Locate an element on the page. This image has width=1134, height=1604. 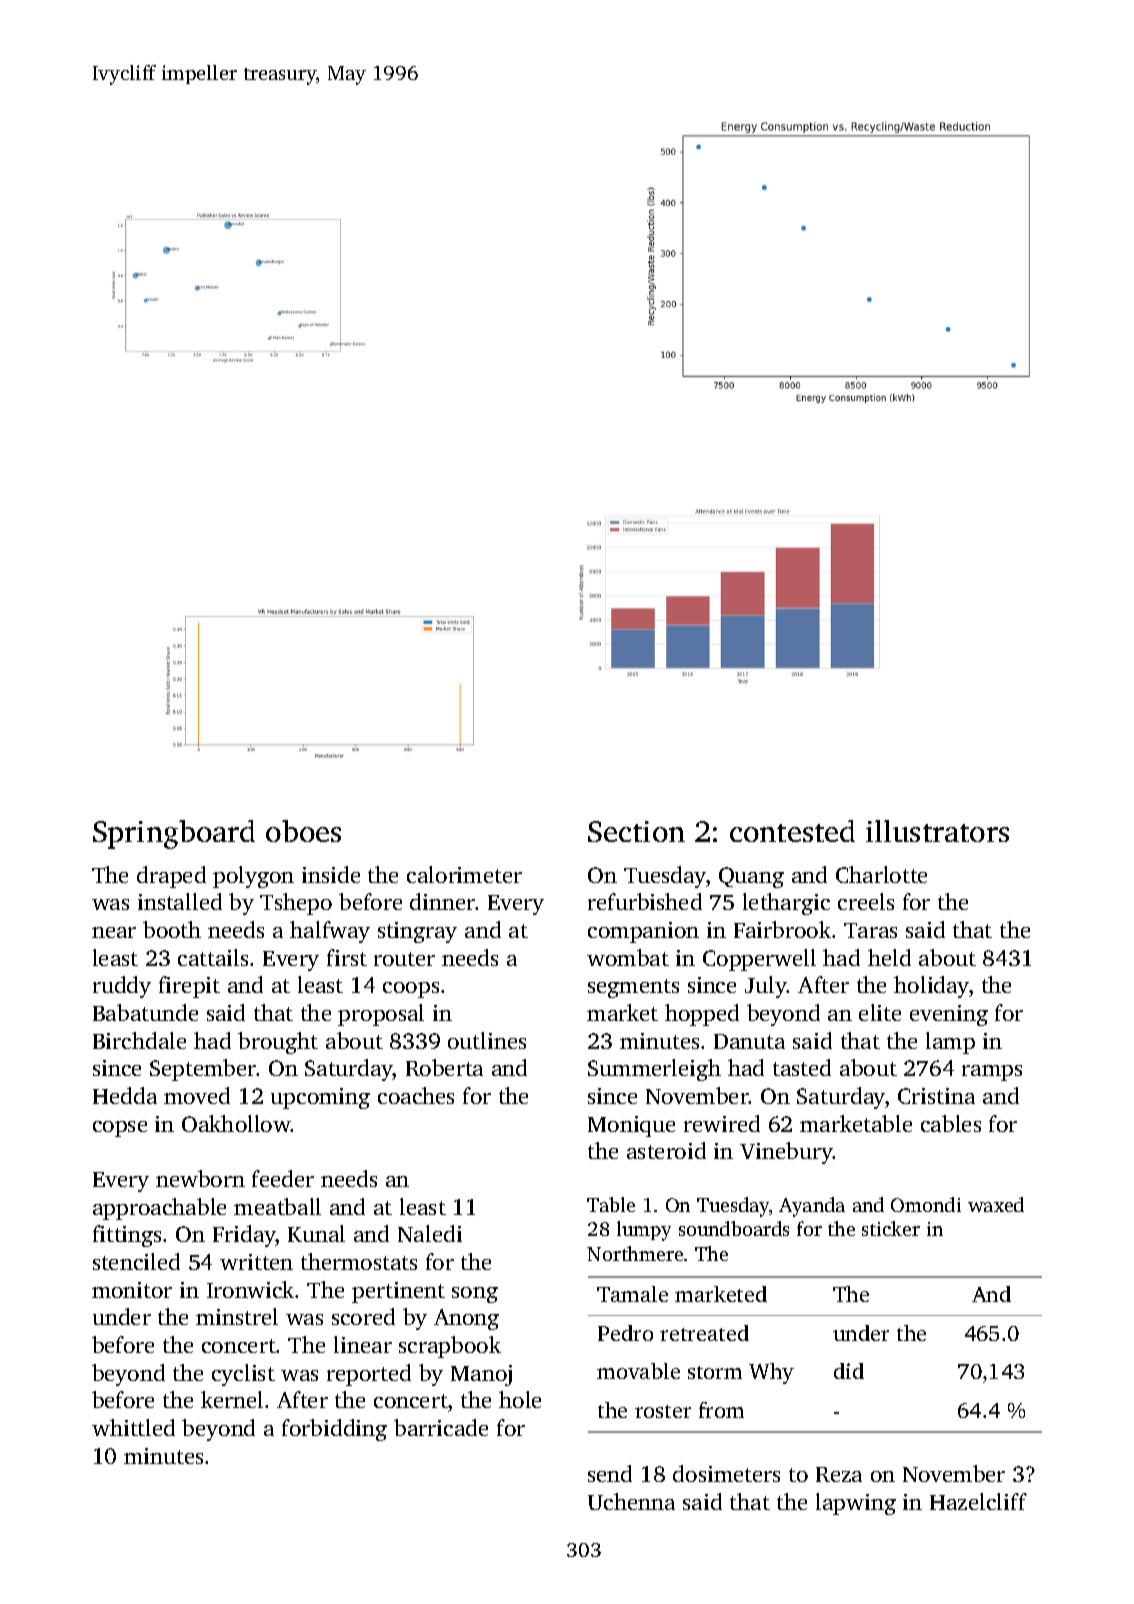
held is located at coordinates (889, 957).
